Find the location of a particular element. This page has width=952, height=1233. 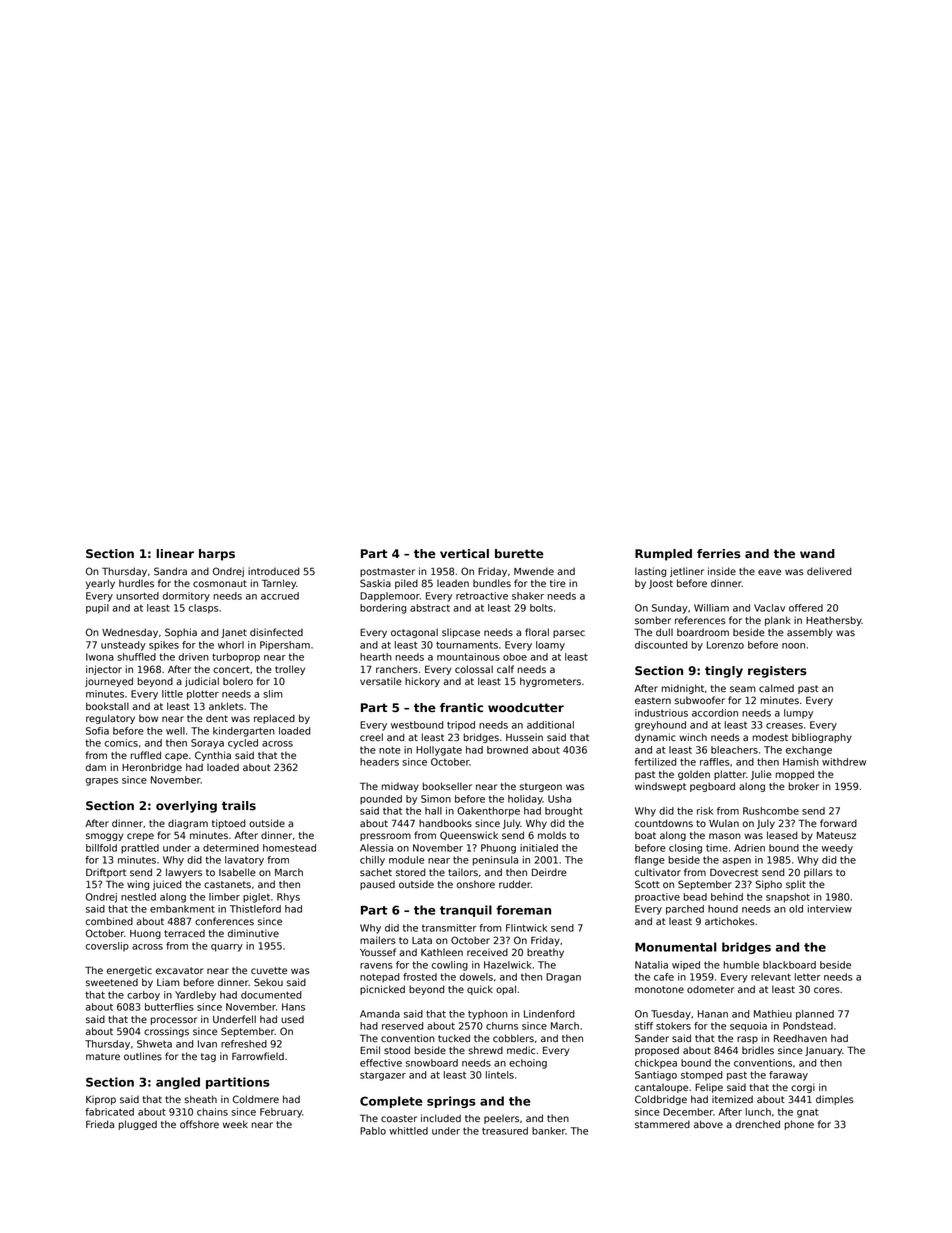

plugged is located at coordinates (138, 1125).
